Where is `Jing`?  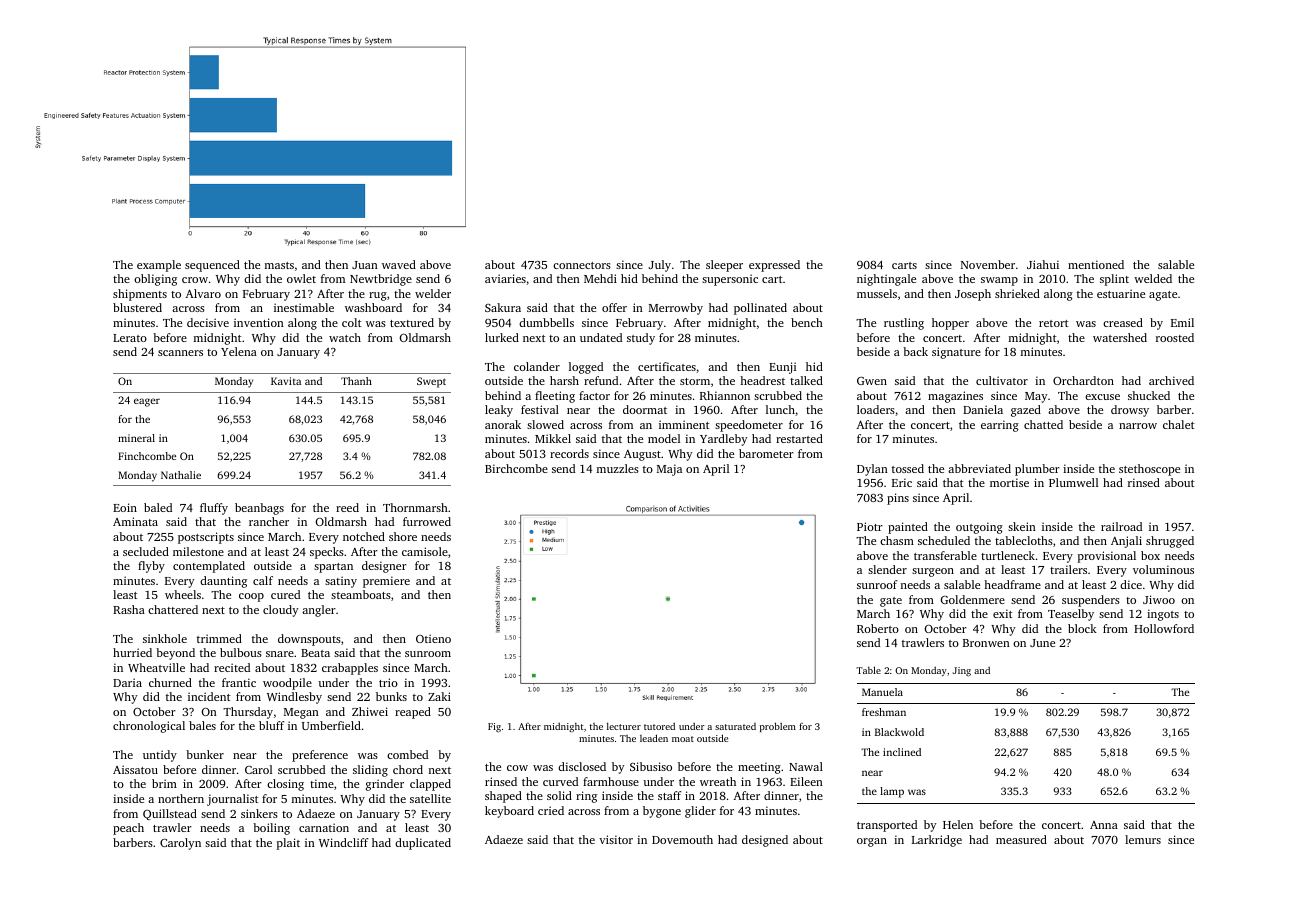 Jing is located at coordinates (962, 672).
